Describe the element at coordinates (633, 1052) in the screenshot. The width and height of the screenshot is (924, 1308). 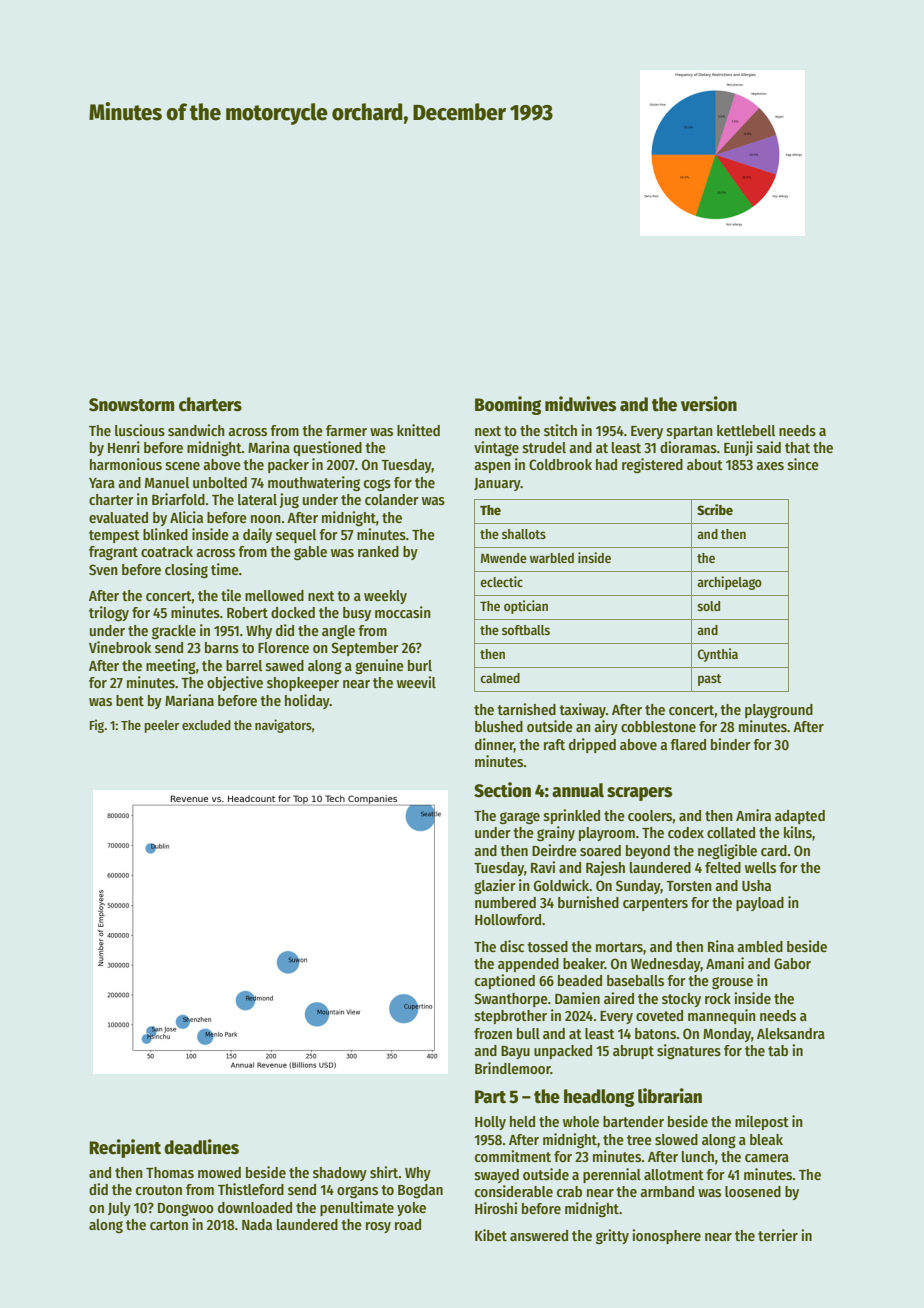
I see `abrupt` at that location.
